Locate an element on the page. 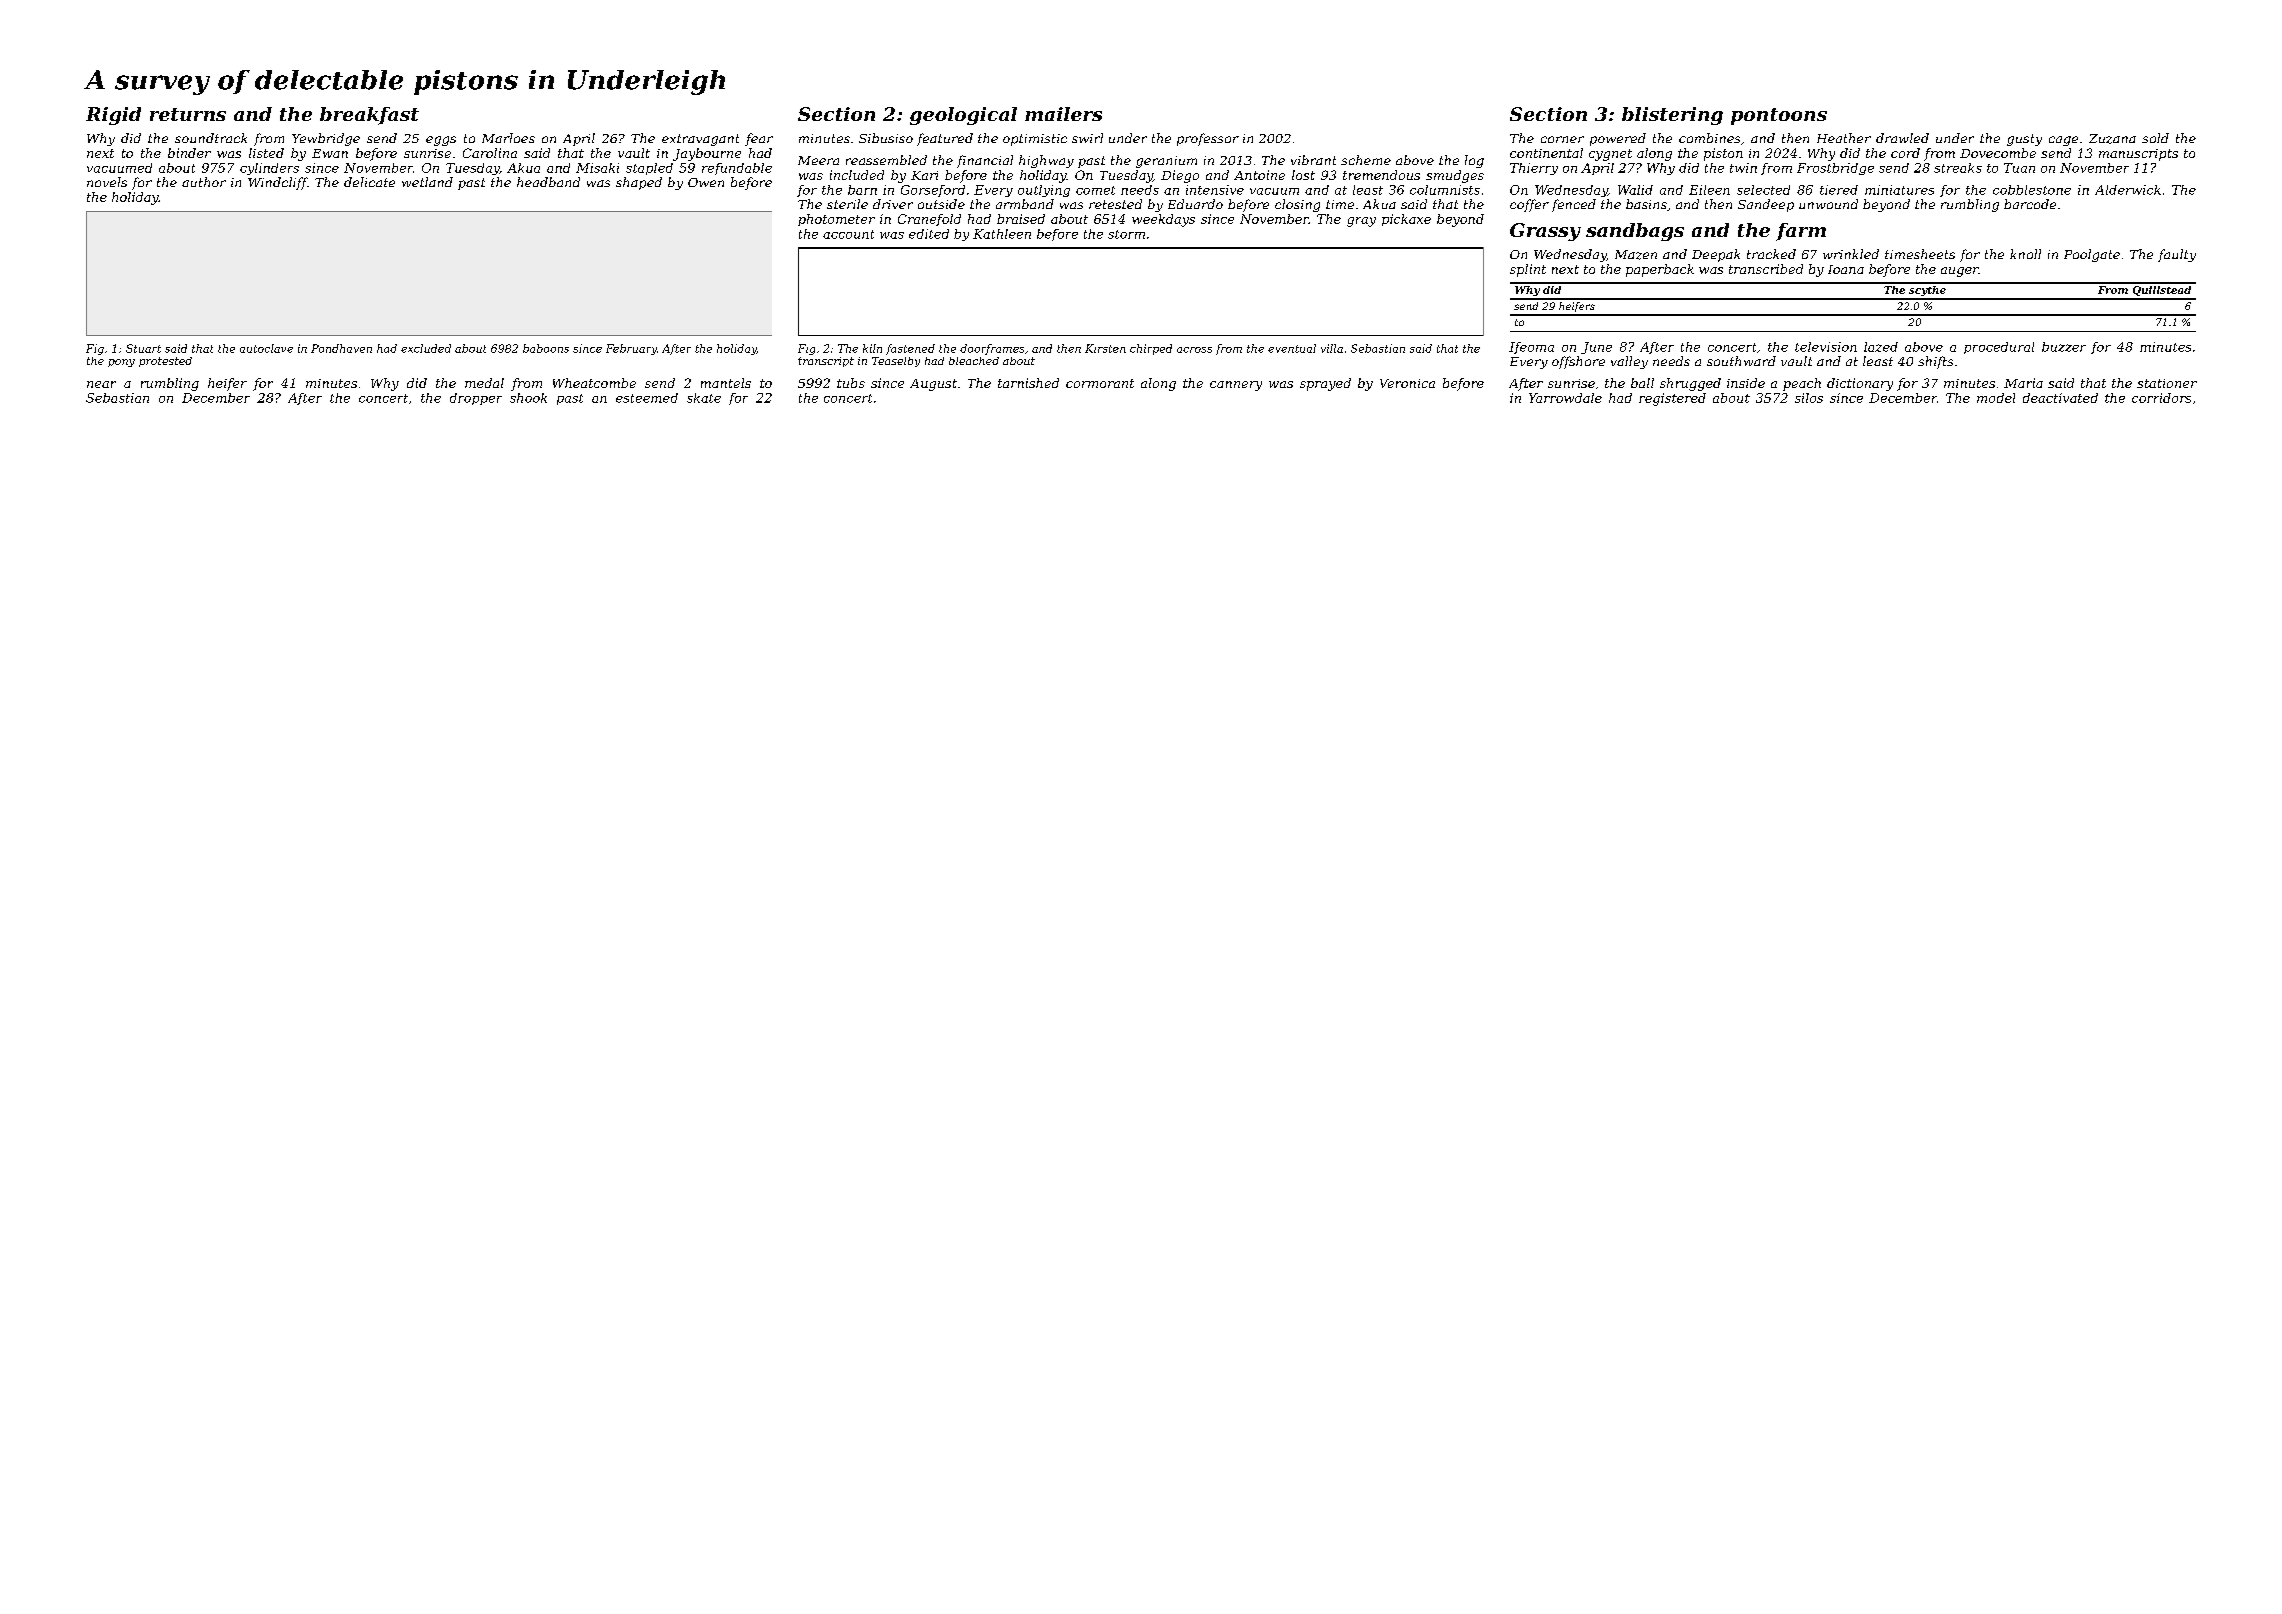  account is located at coordinates (848, 234).
